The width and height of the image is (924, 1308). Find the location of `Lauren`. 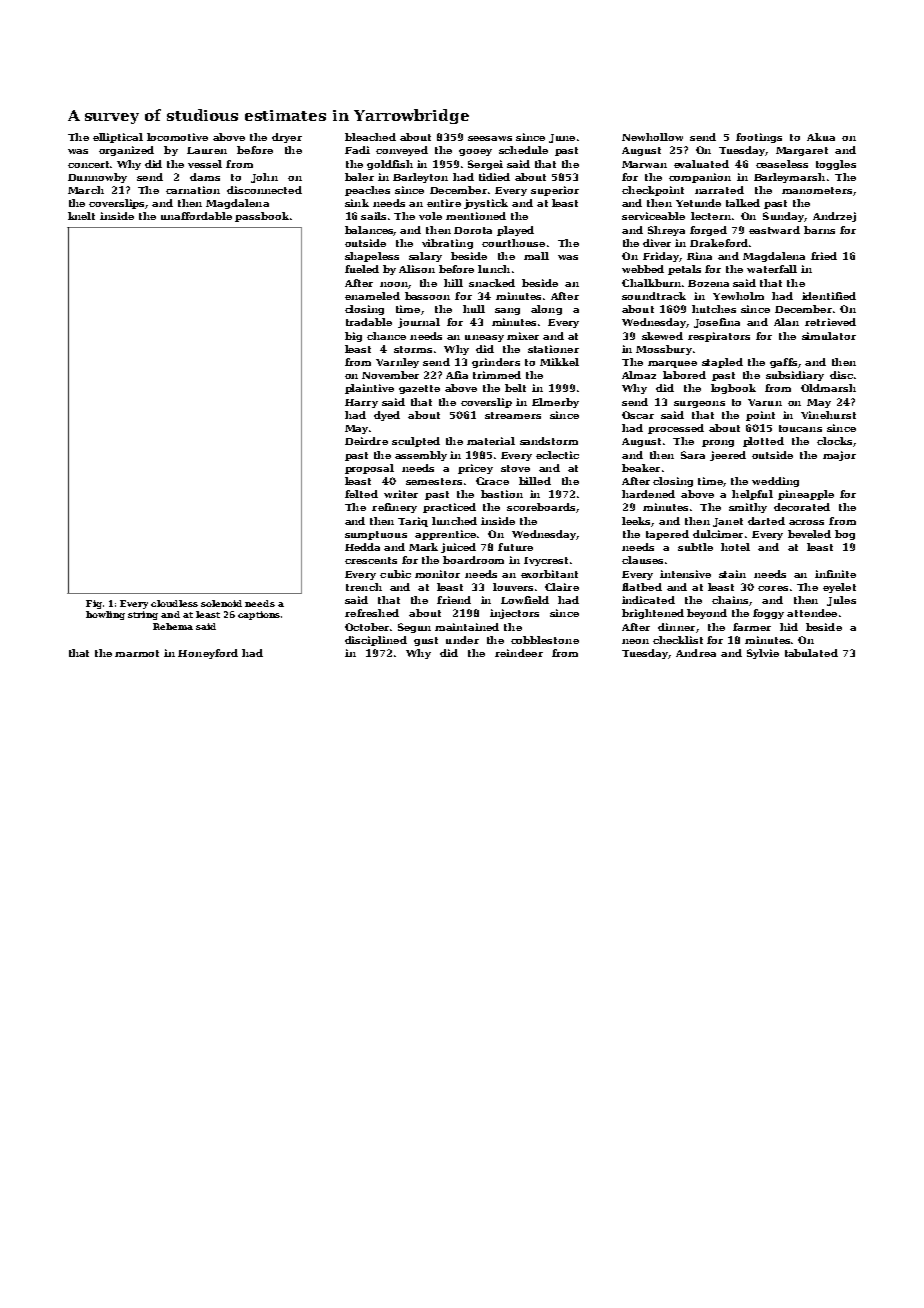

Lauren is located at coordinates (207, 150).
